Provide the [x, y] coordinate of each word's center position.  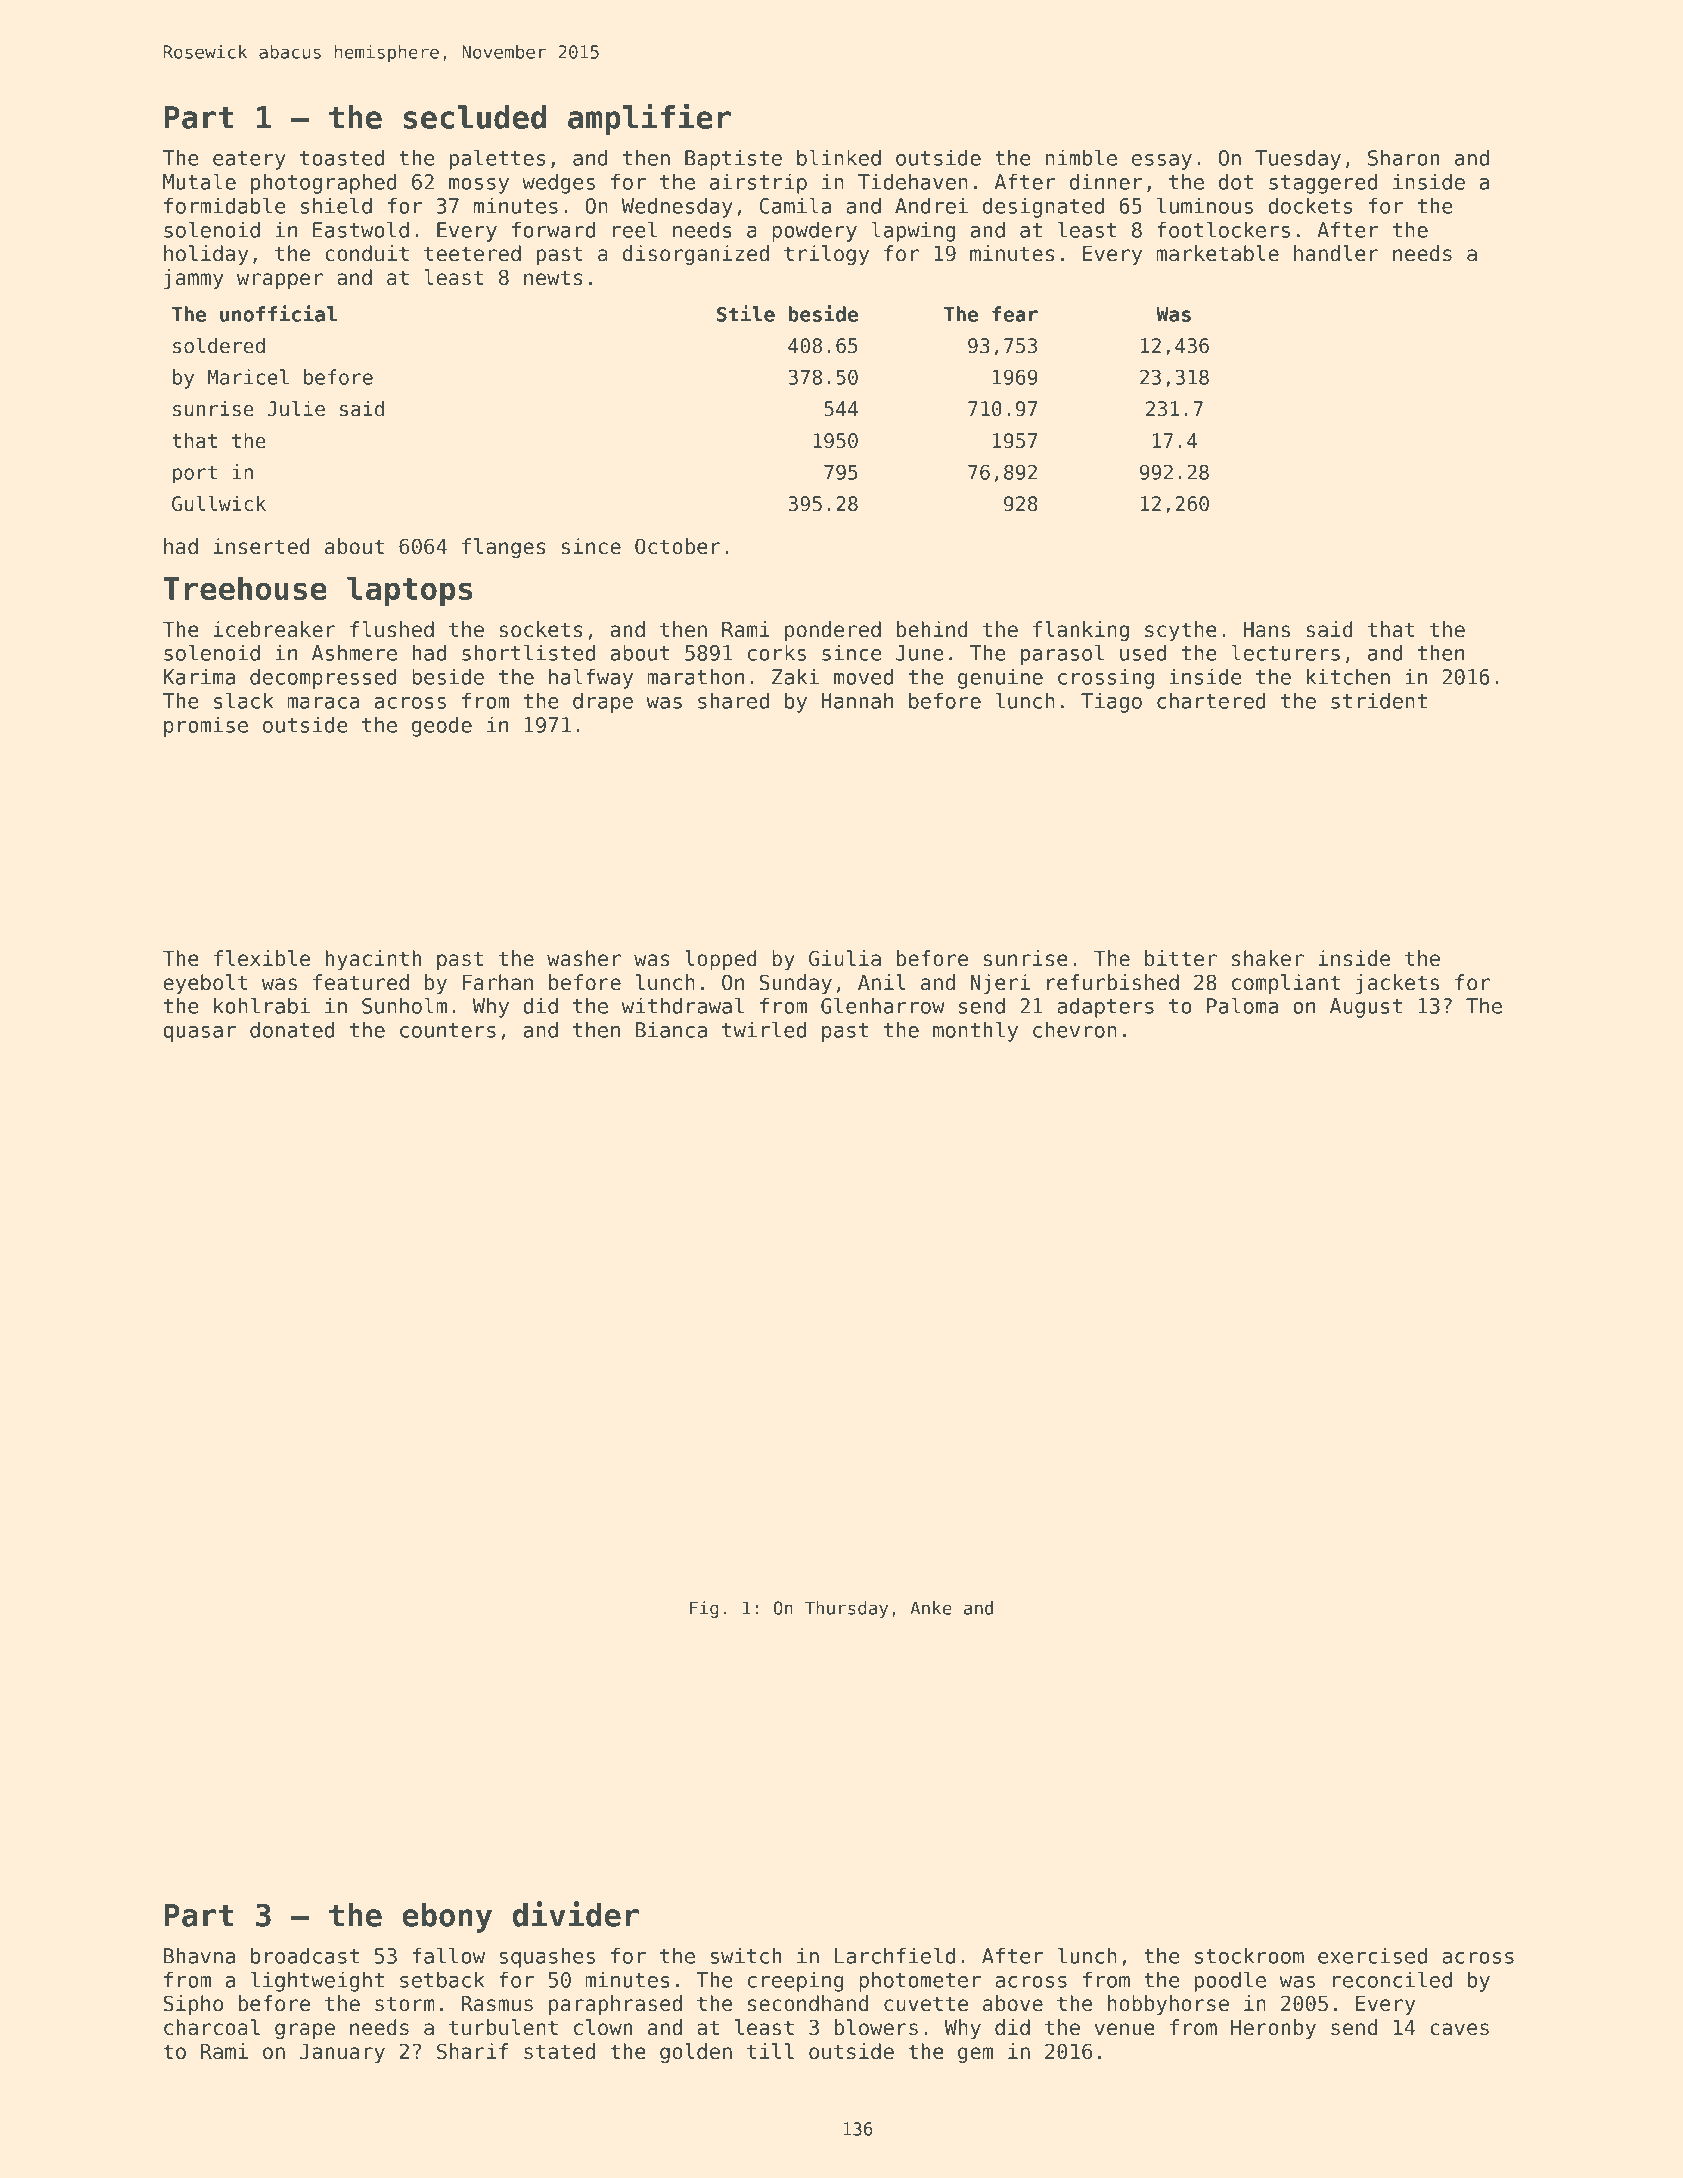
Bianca [671, 1029]
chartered [1211, 700]
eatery [249, 160]
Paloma [1242, 1005]
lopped [721, 960]
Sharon [1404, 157]
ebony [447, 1918]
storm [405, 2004]
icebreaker [275, 629]
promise [206, 726]
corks [777, 652]
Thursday [846, 1609]
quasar [199, 1034]
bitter [1181, 958]
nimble [1081, 157]
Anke [931, 1608]
